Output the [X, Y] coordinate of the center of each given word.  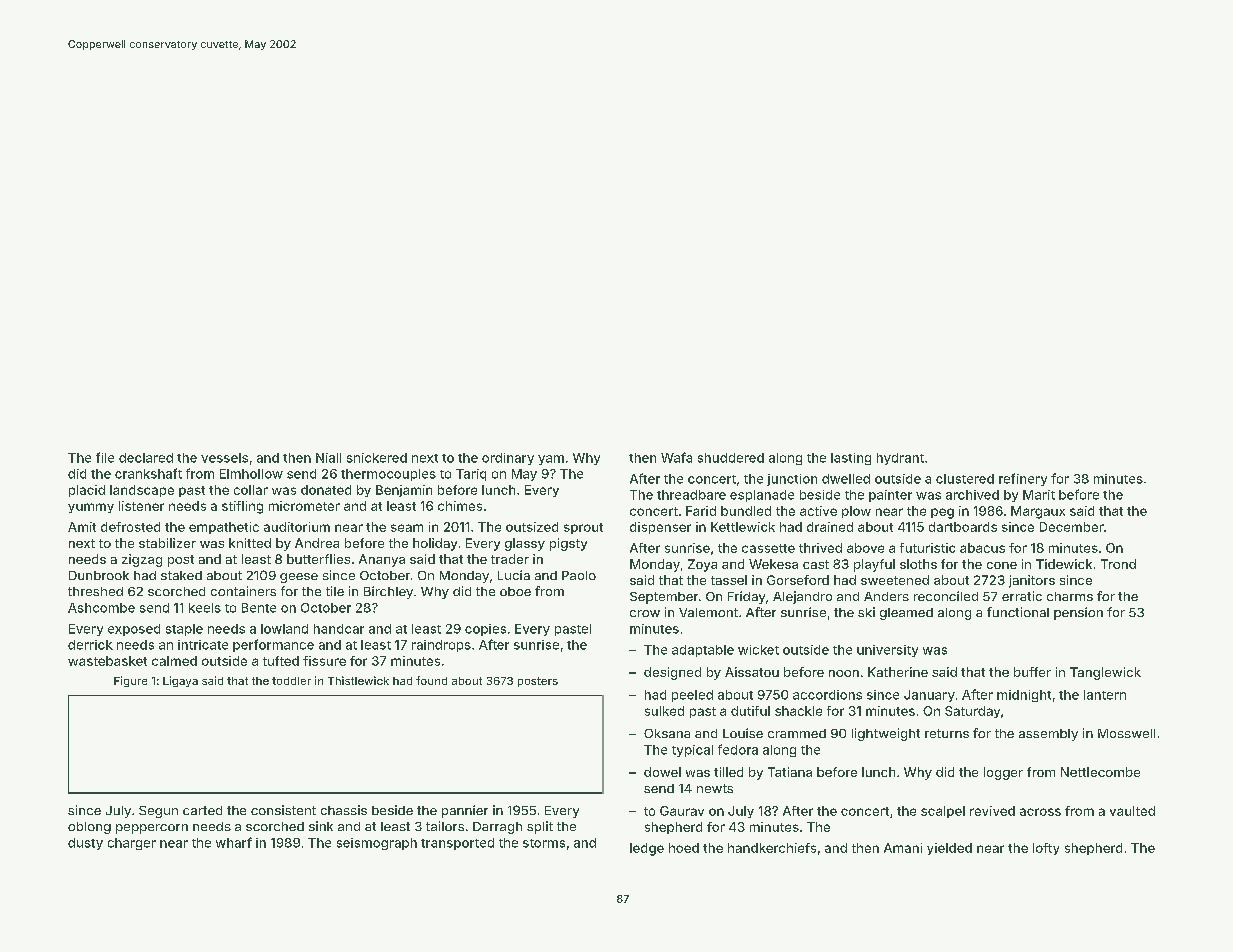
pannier [465, 811]
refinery [1023, 479]
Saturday [972, 712]
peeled [692, 696]
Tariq [471, 475]
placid [87, 491]
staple [184, 630]
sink [321, 826]
